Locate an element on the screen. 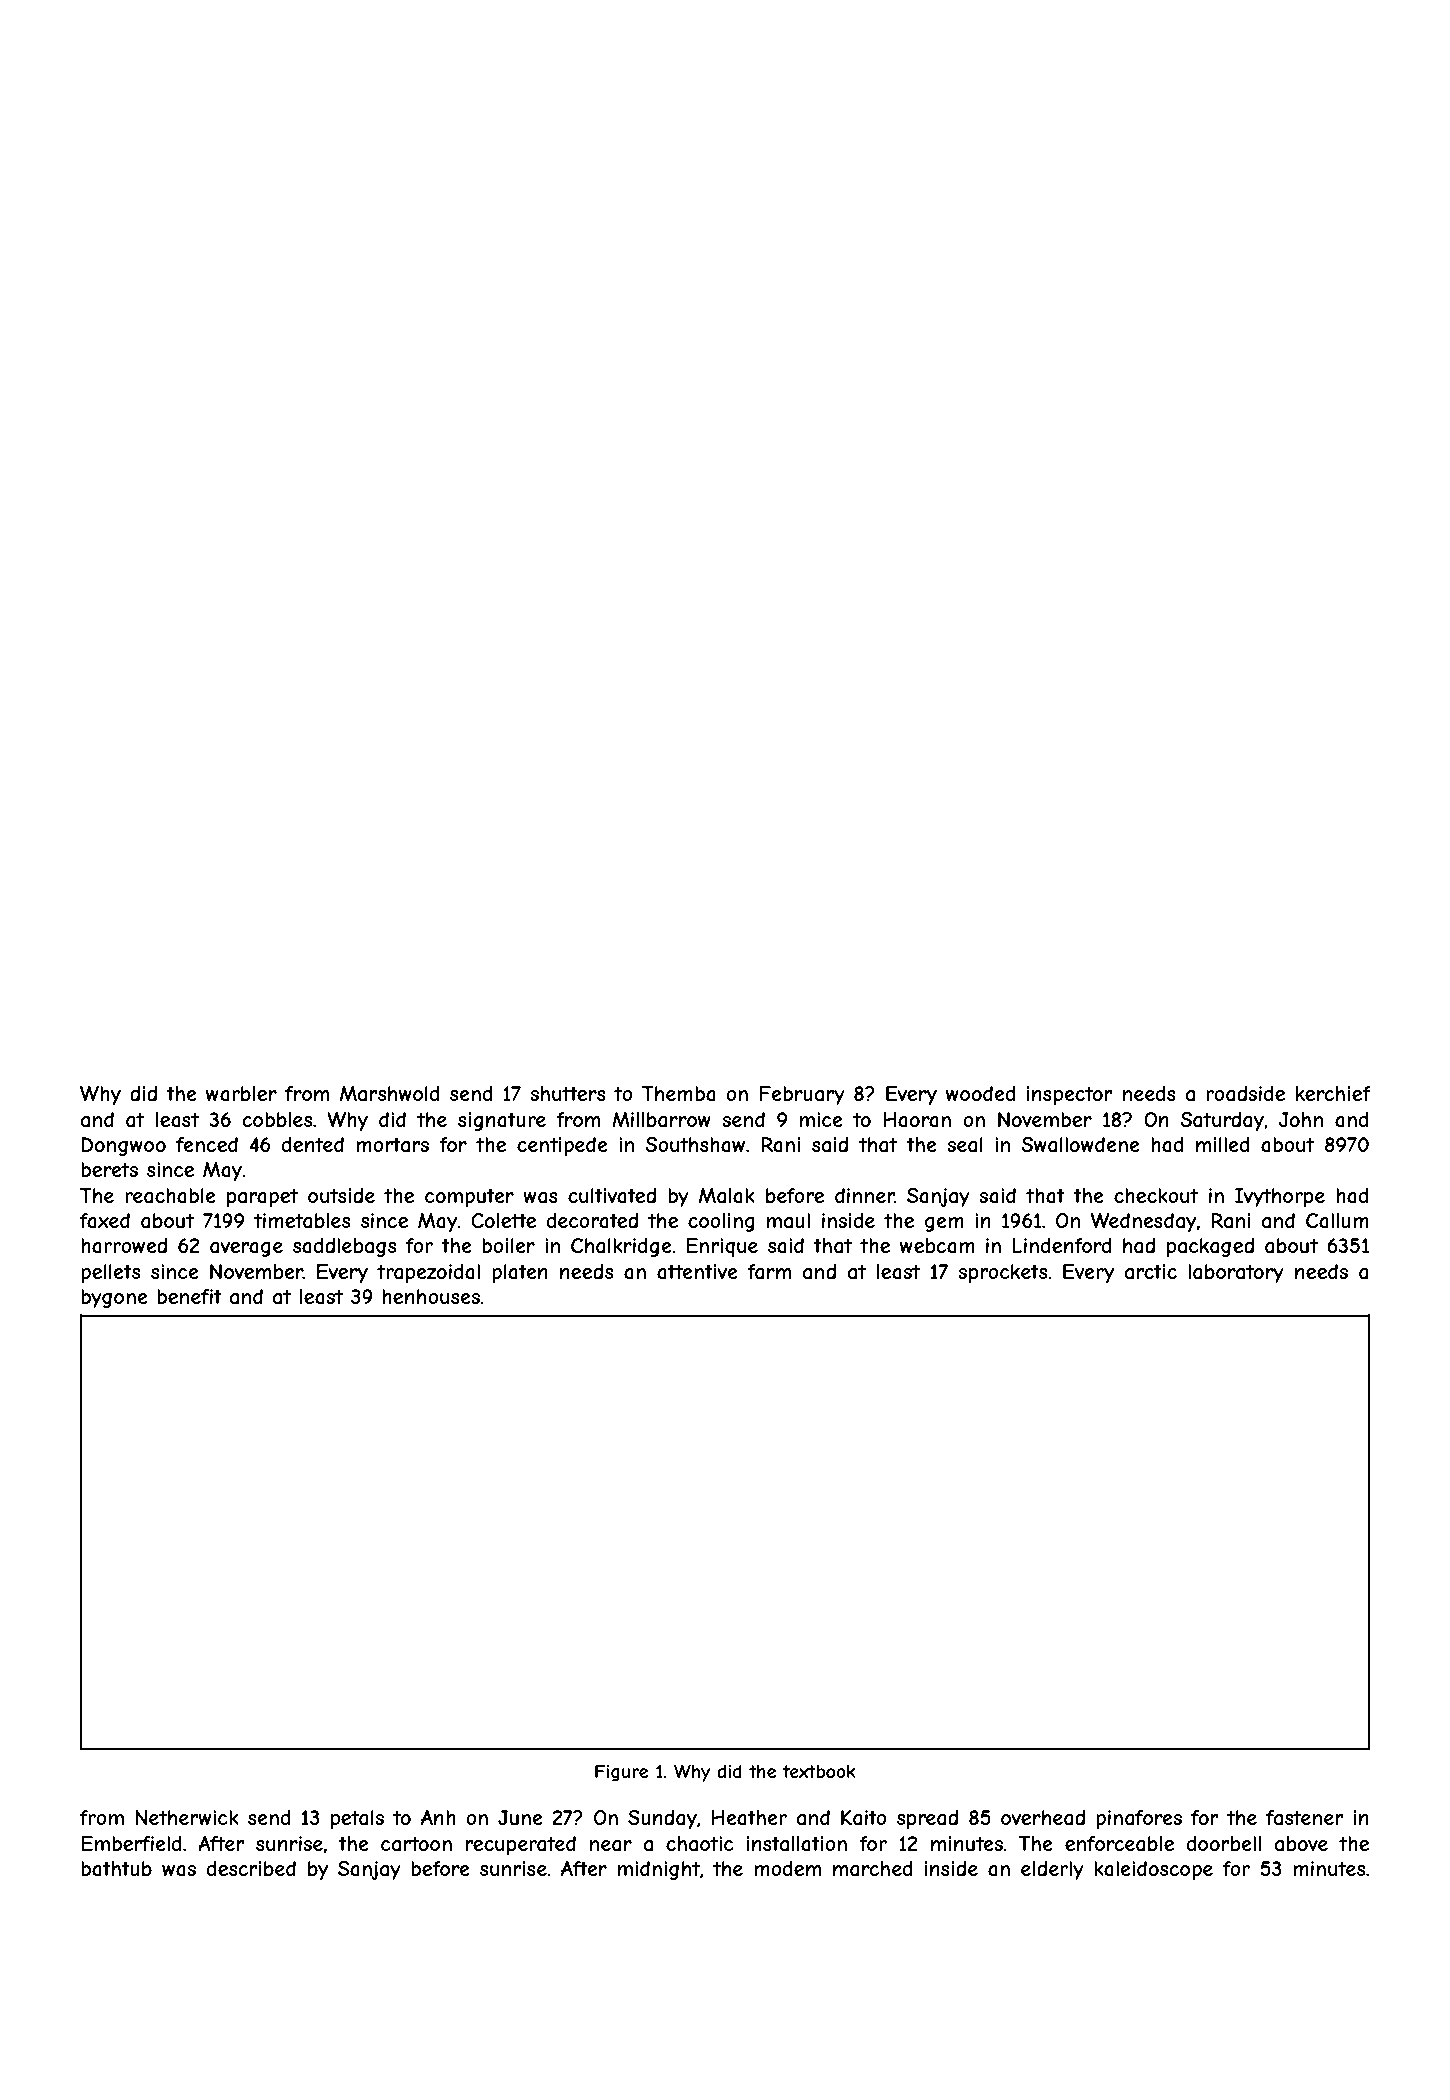  bathtub is located at coordinates (116, 1869).
